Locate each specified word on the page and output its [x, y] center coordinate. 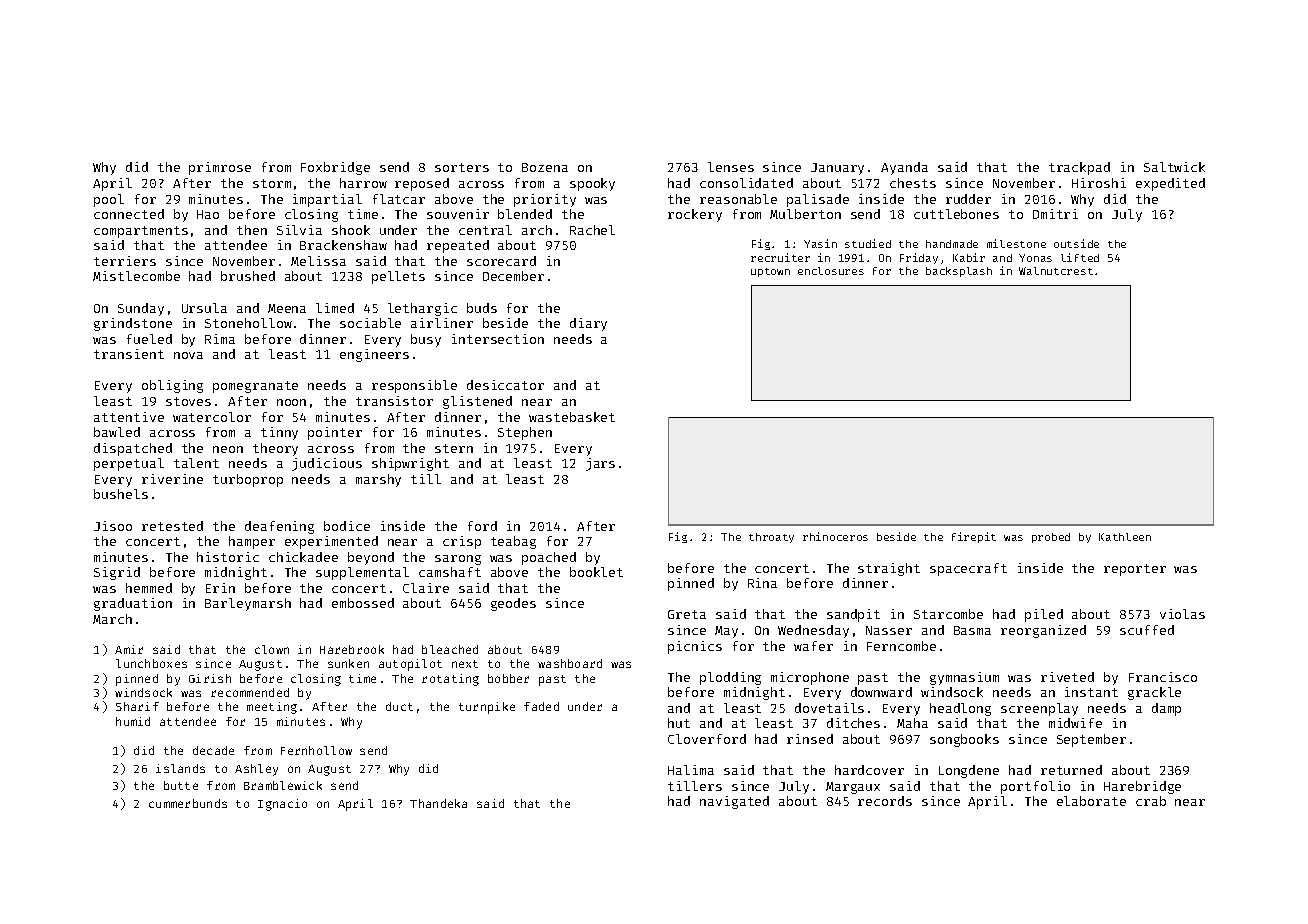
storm [272, 183]
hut [679, 723]
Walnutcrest [1056, 271]
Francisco [1163, 677]
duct [399, 706]
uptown [770, 272]
